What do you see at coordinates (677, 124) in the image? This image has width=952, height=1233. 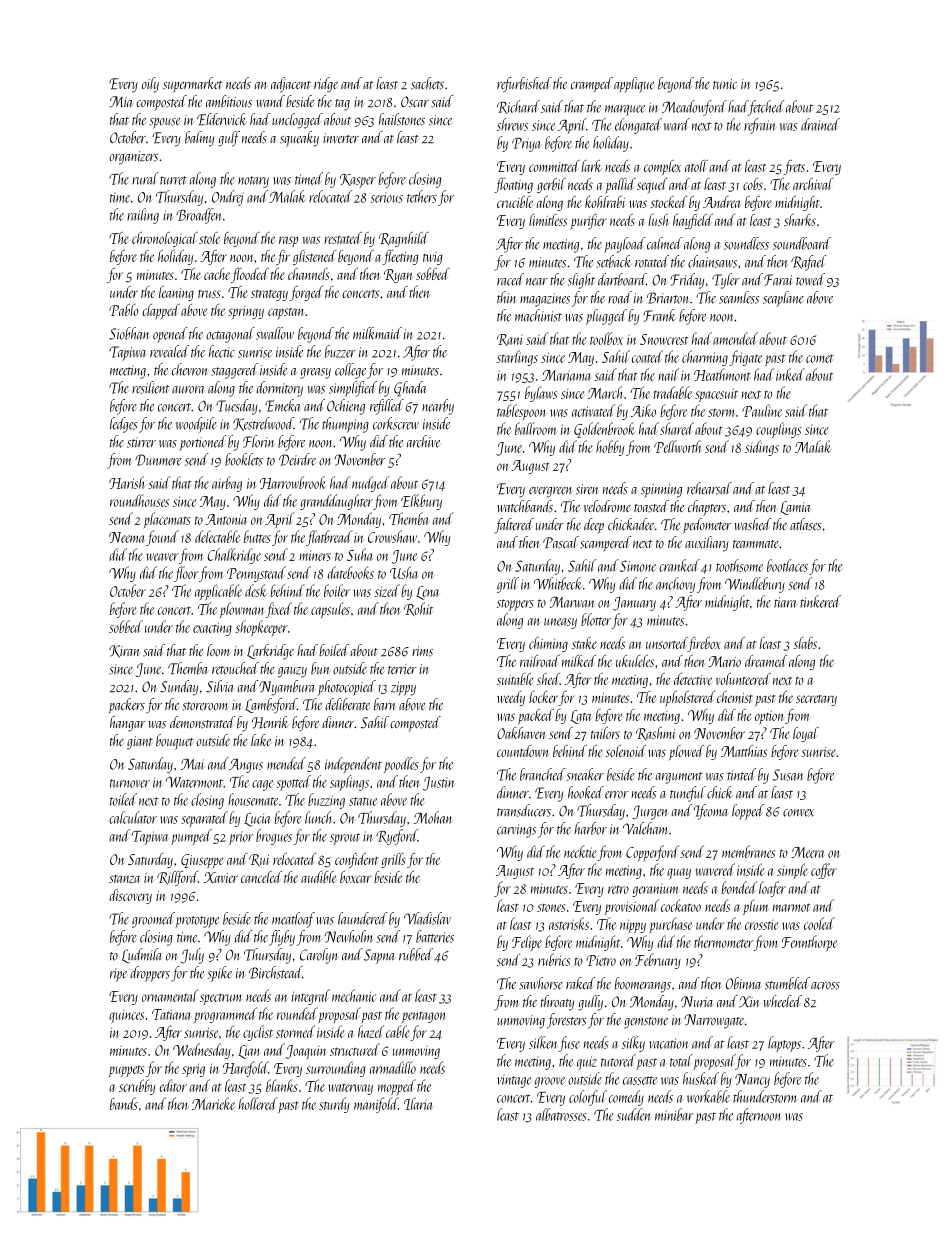 I see `ward` at bounding box center [677, 124].
